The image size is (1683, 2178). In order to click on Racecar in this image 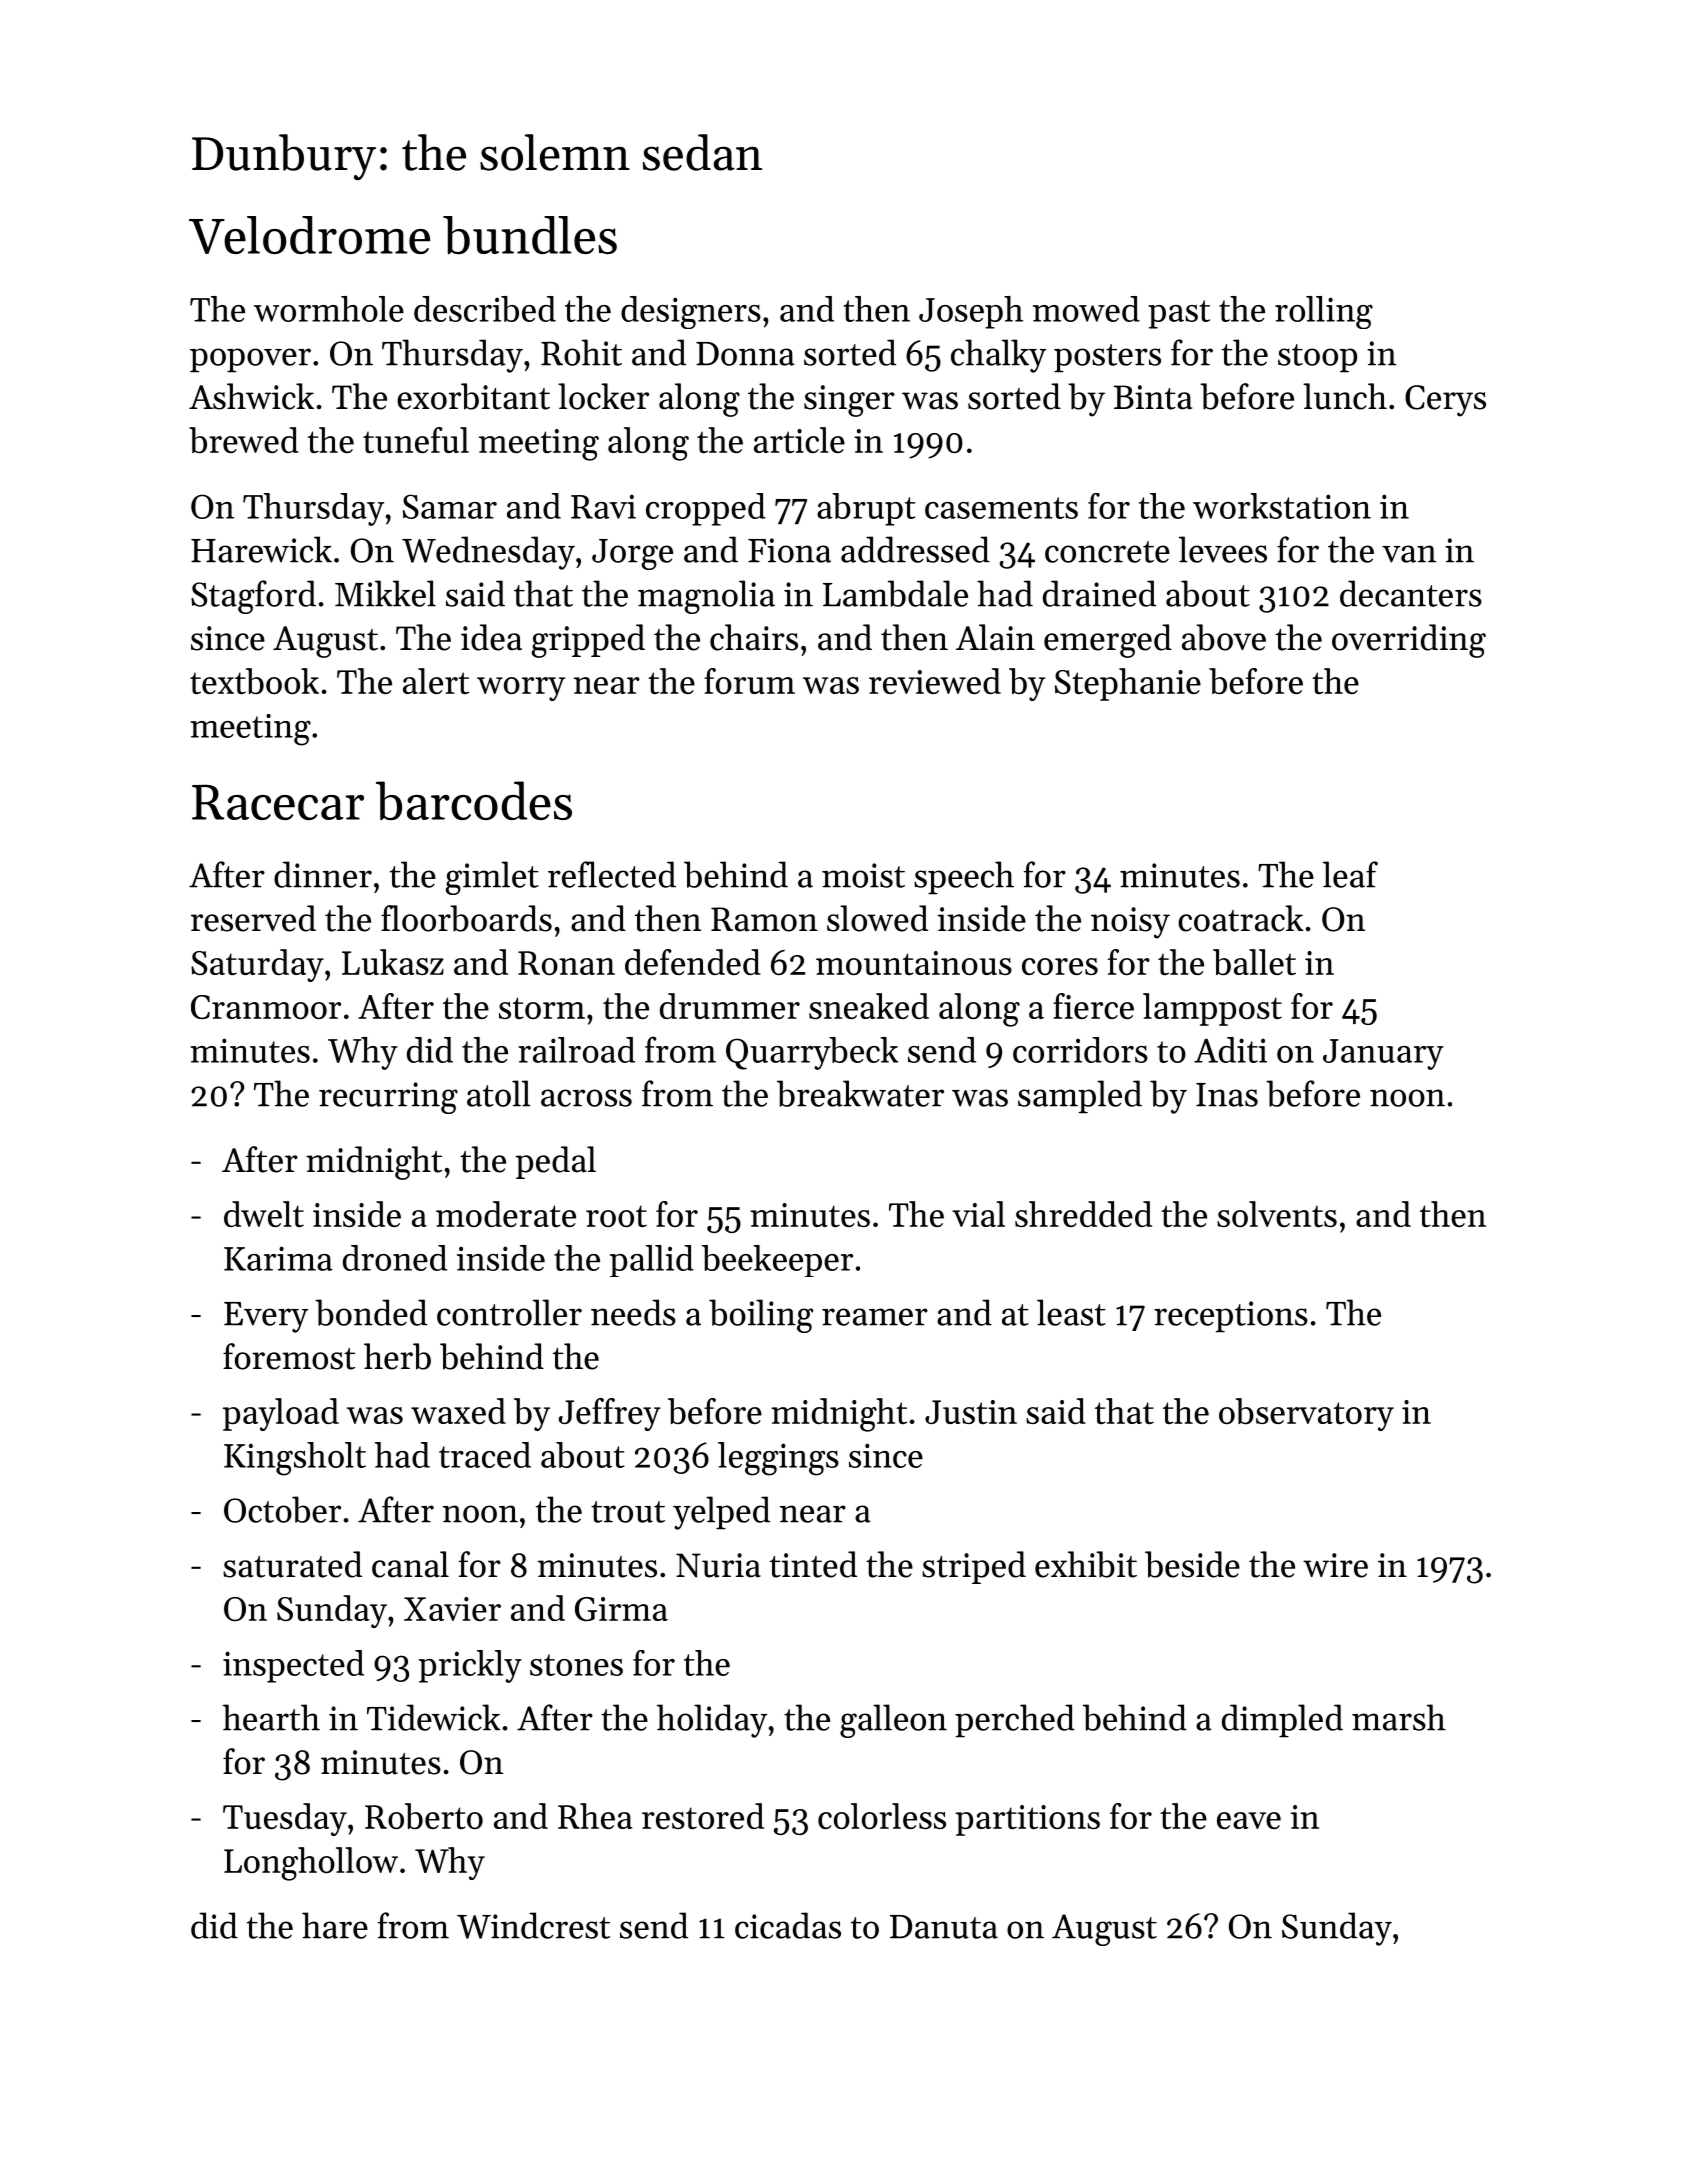, I will do `click(278, 802)`.
